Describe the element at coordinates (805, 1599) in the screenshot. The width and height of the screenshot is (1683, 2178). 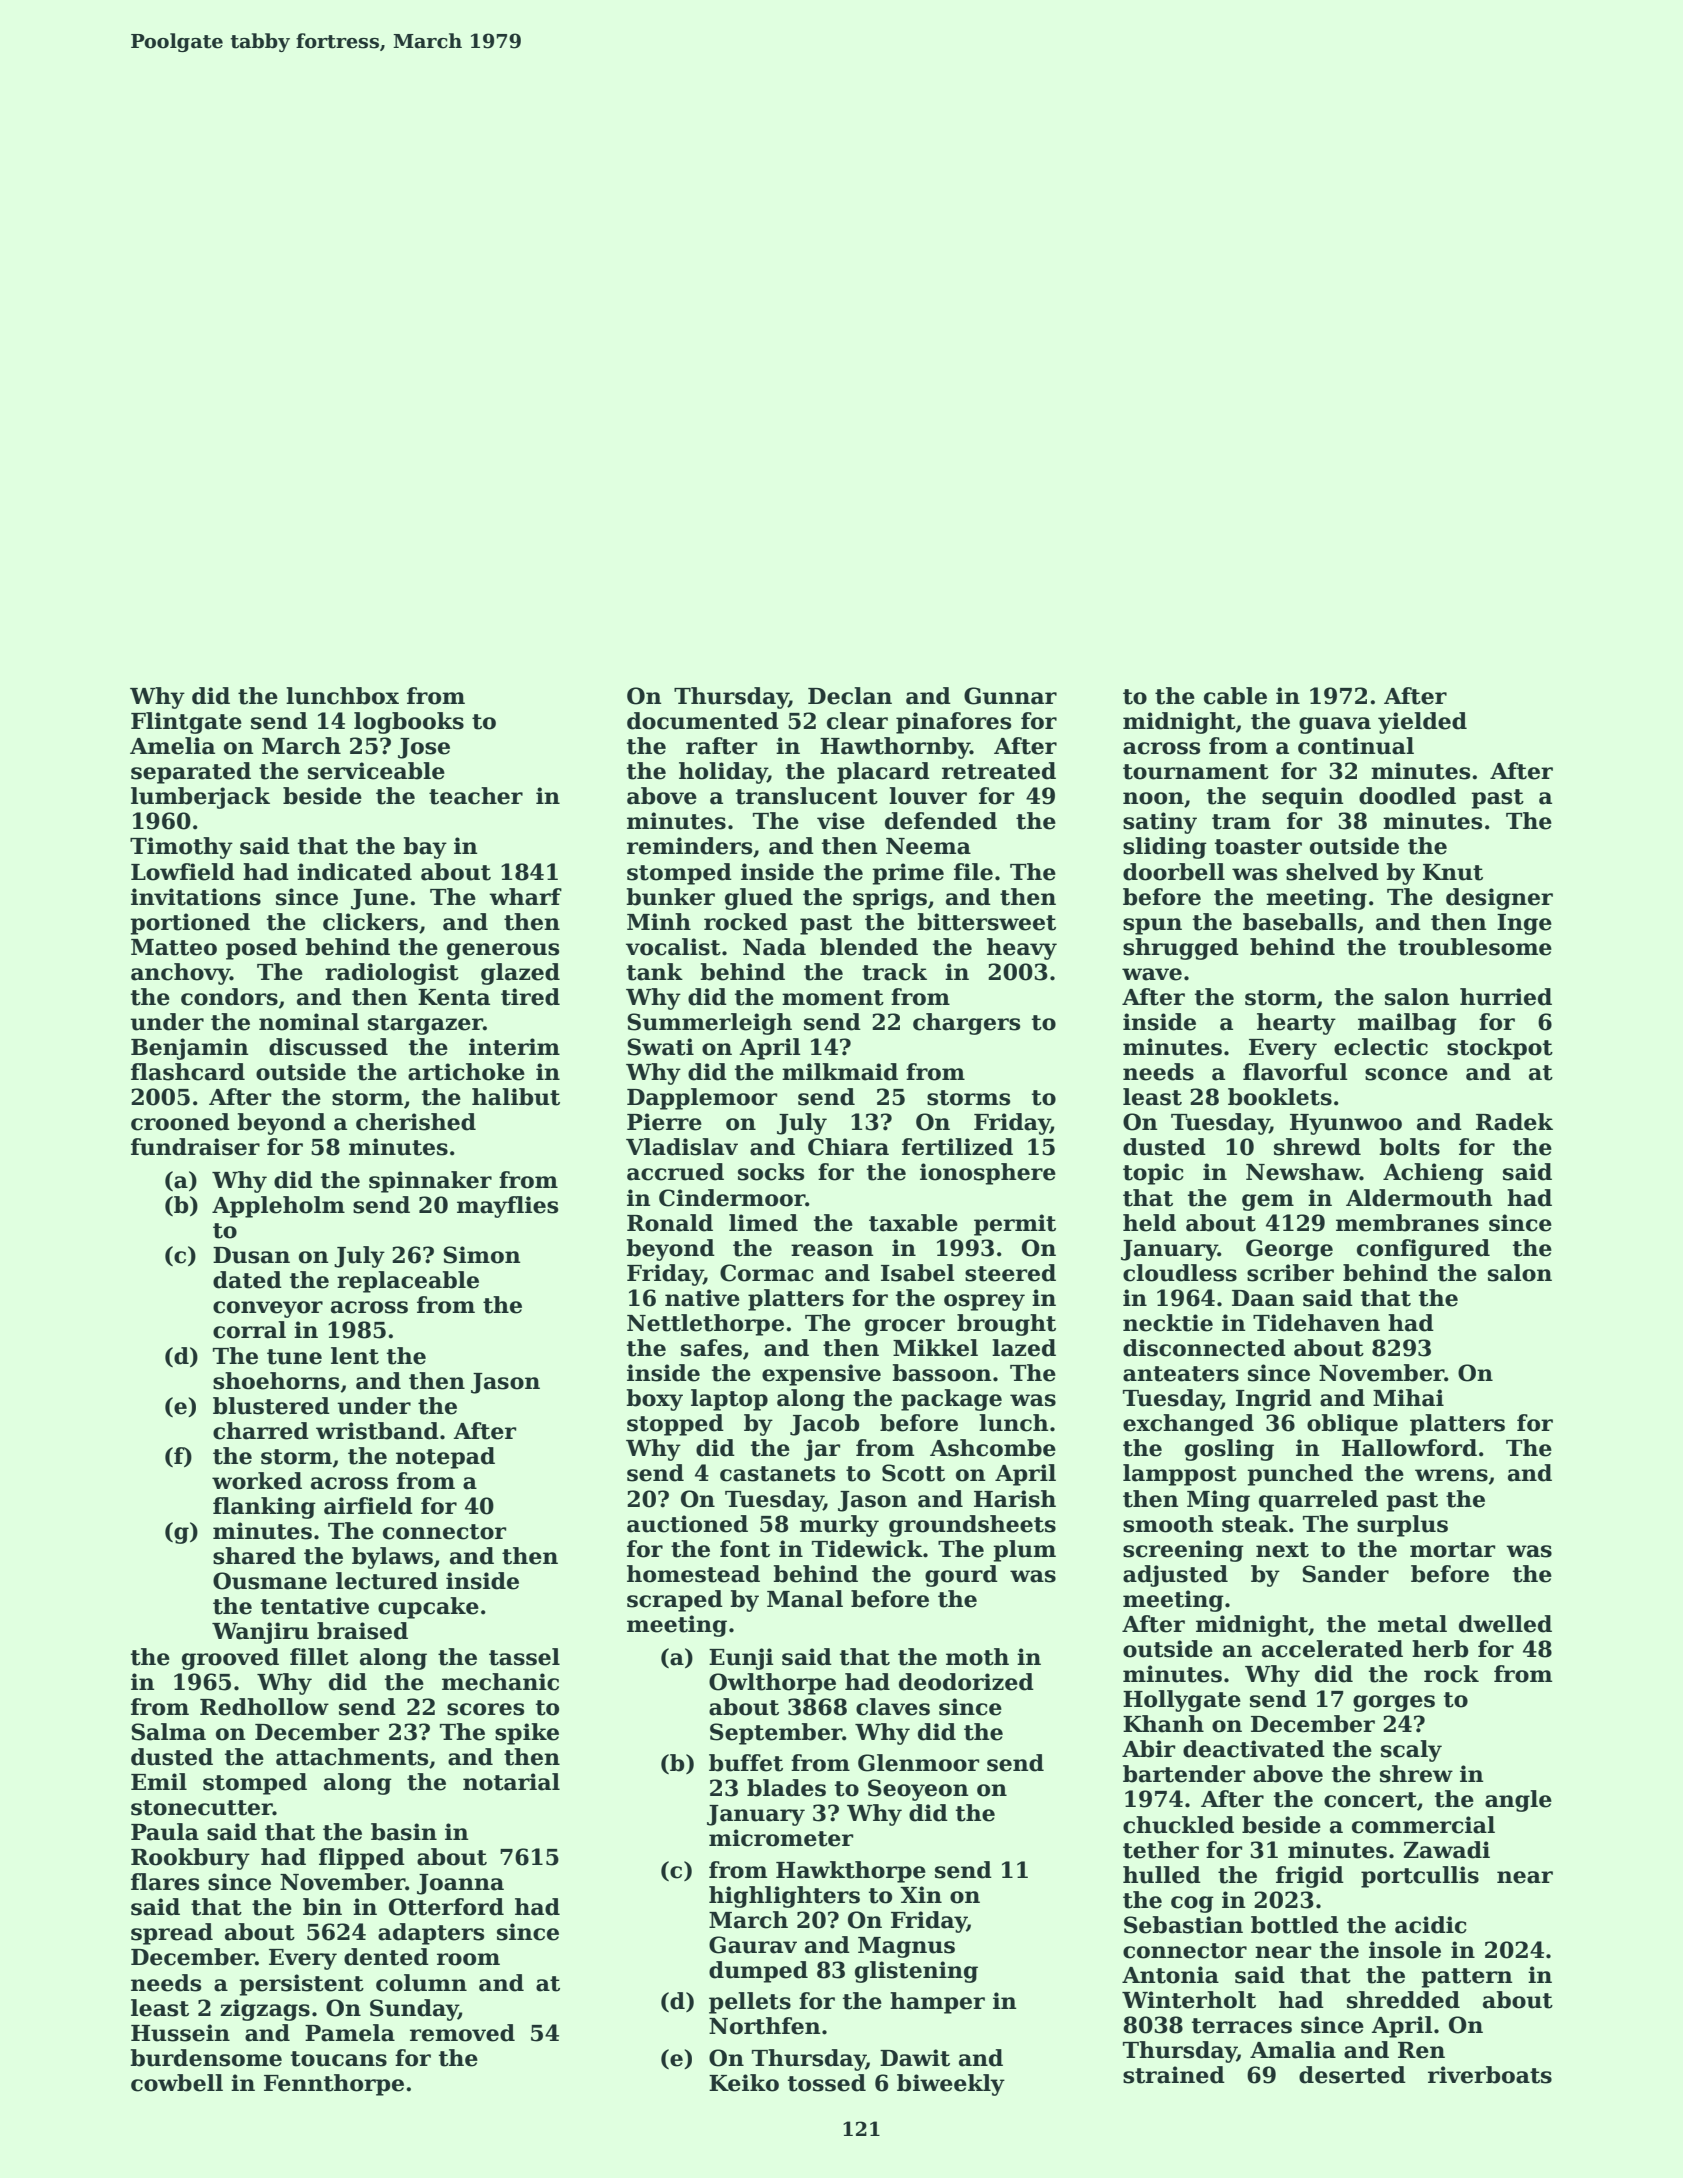
I see `Manal` at that location.
